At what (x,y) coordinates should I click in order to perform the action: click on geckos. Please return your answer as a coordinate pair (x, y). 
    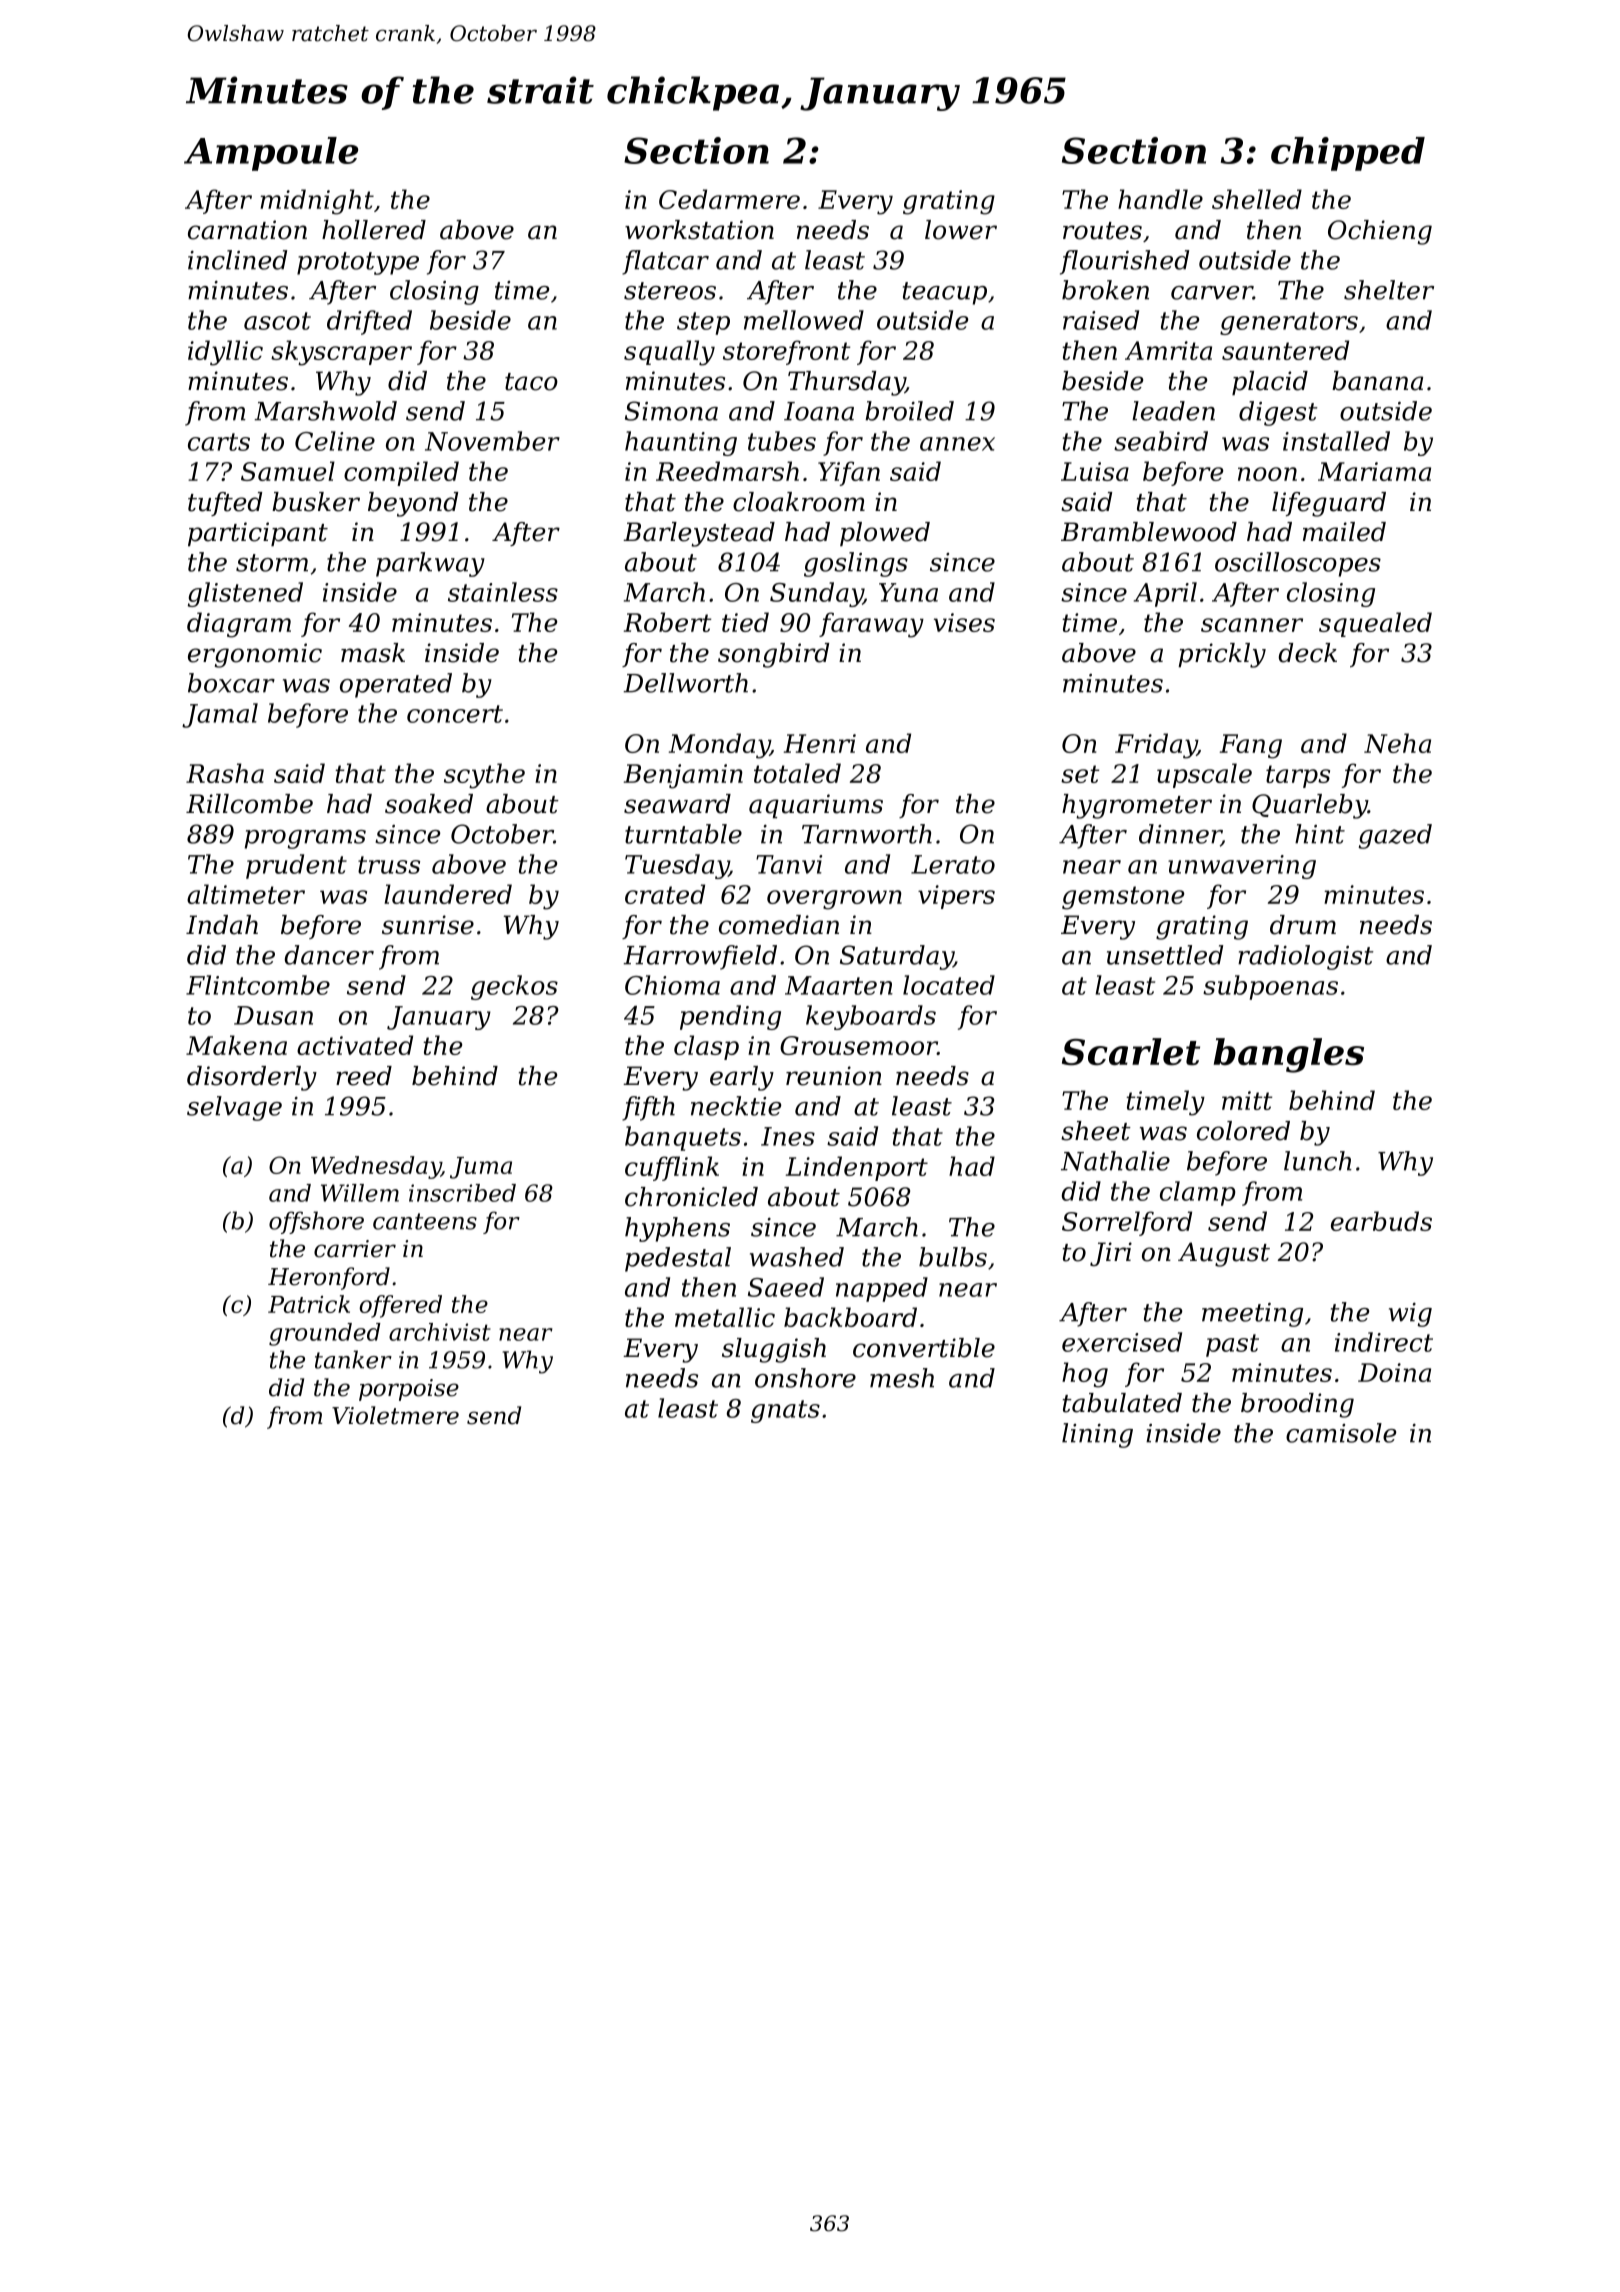
    Looking at the image, I should click on (514, 987).
